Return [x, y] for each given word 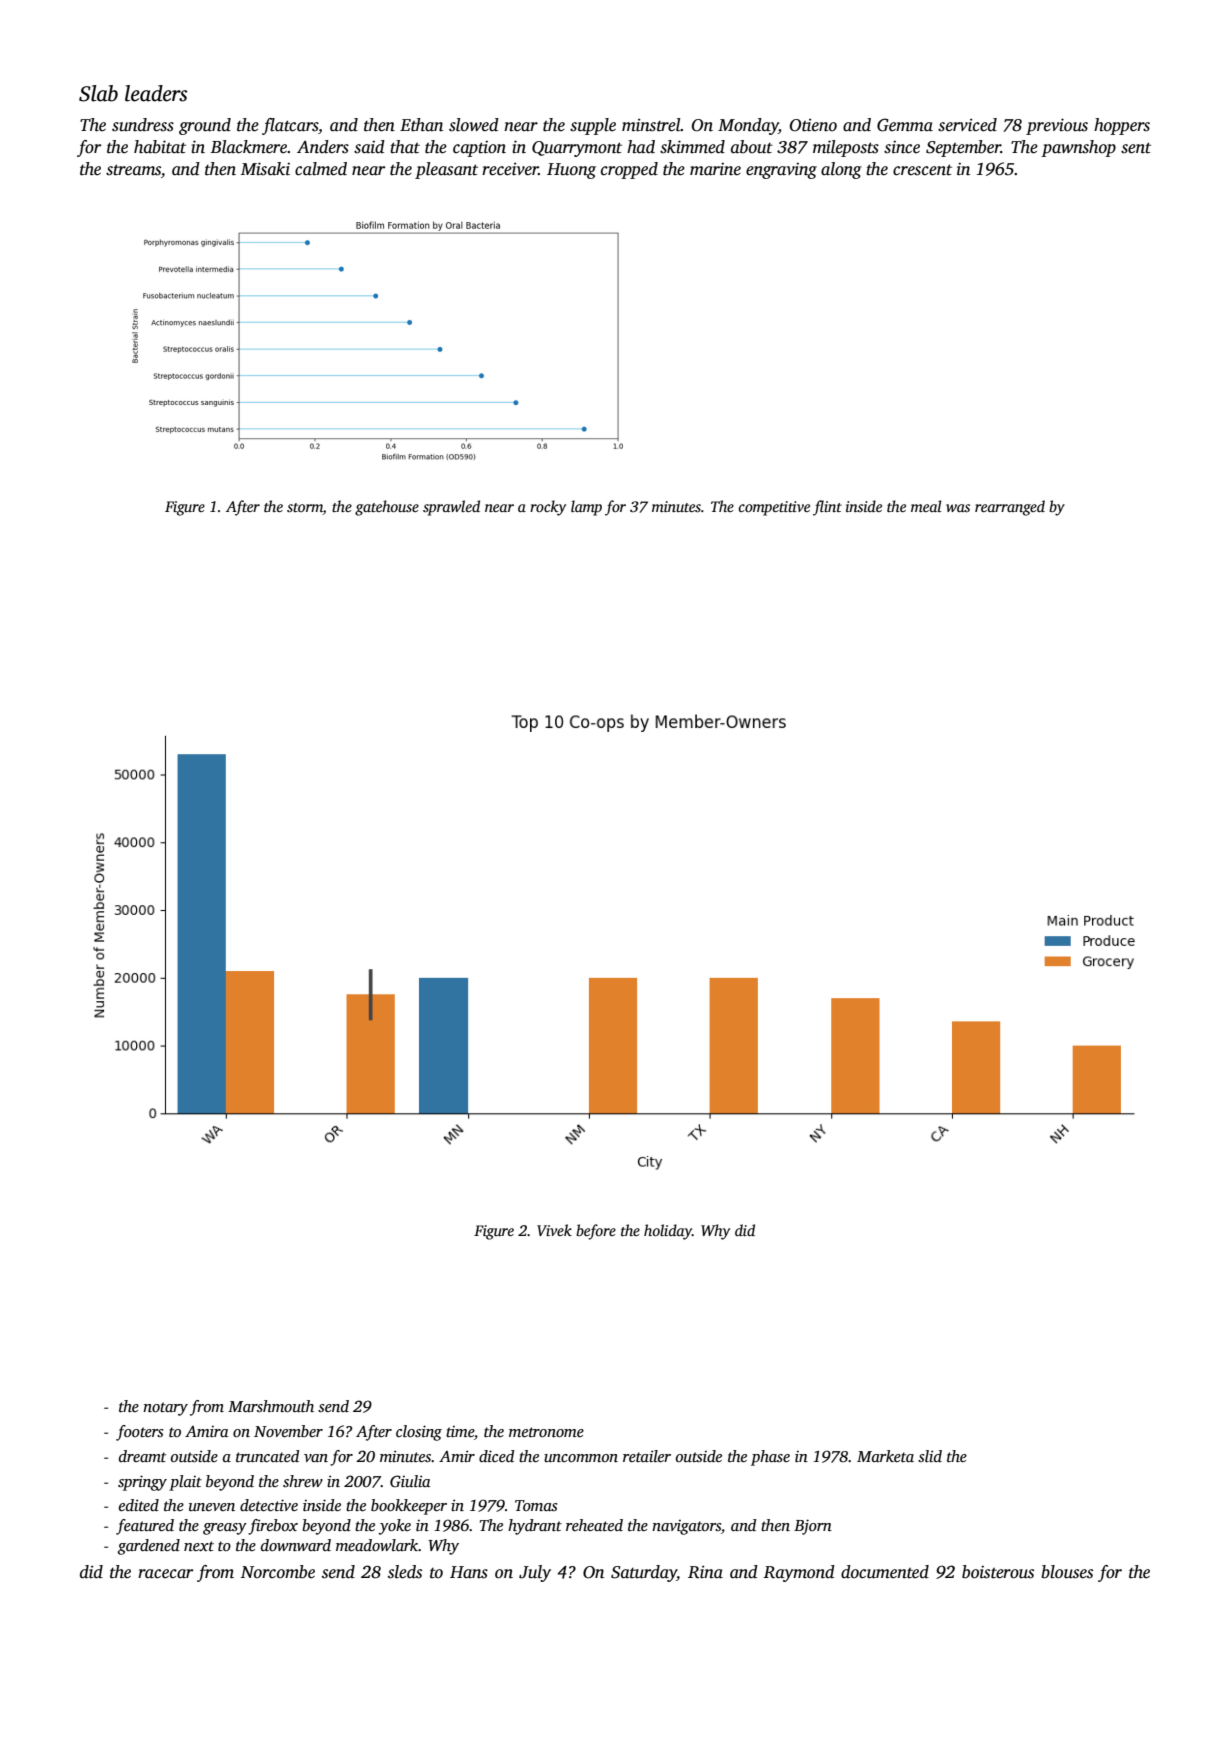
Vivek [554, 1230]
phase [770, 1458]
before [596, 1232]
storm [305, 509]
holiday [668, 1232]
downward [296, 1545]
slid [930, 1456]
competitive [774, 508]
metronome [546, 1432]
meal [926, 506]
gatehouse [387, 508]
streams [133, 170]
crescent [922, 170]
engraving [781, 170]
